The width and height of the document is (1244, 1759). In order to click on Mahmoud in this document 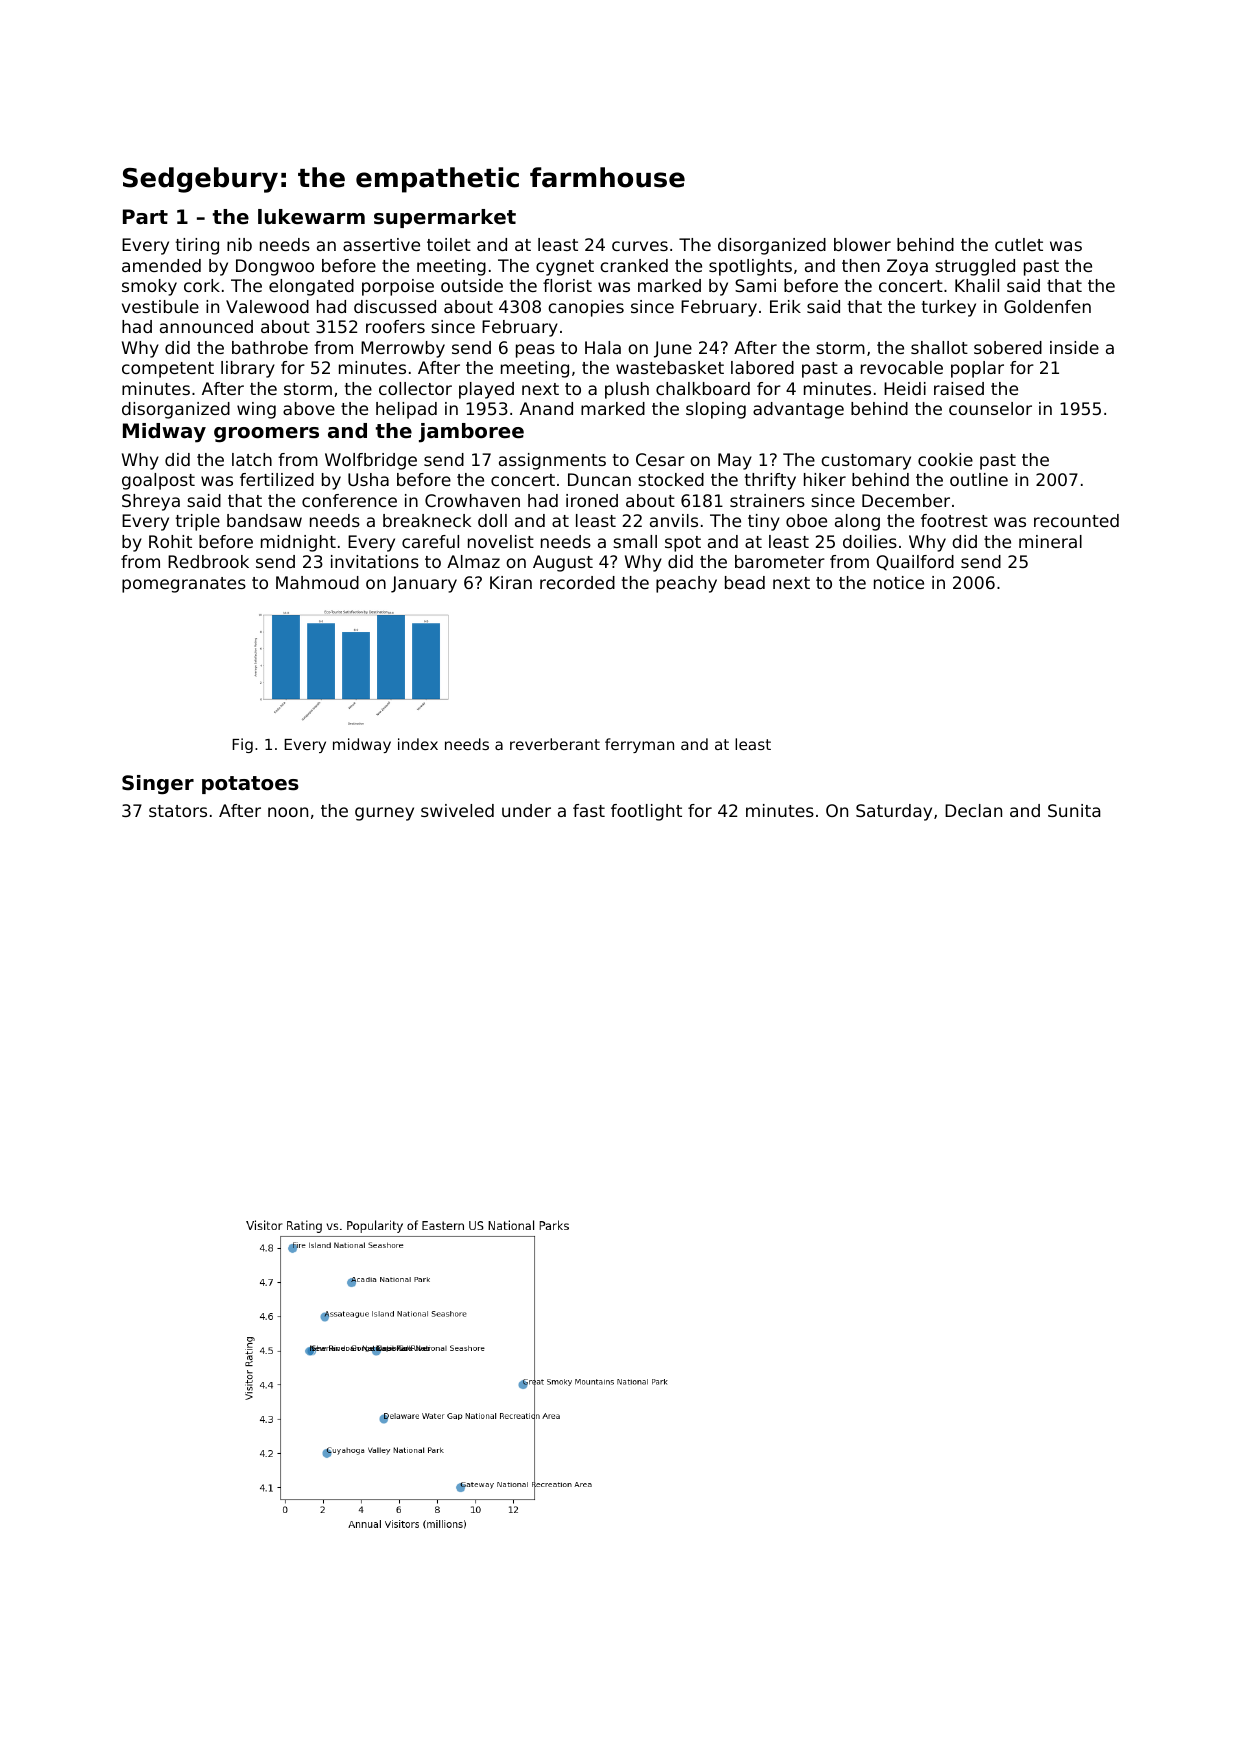, I will do `click(317, 582)`.
